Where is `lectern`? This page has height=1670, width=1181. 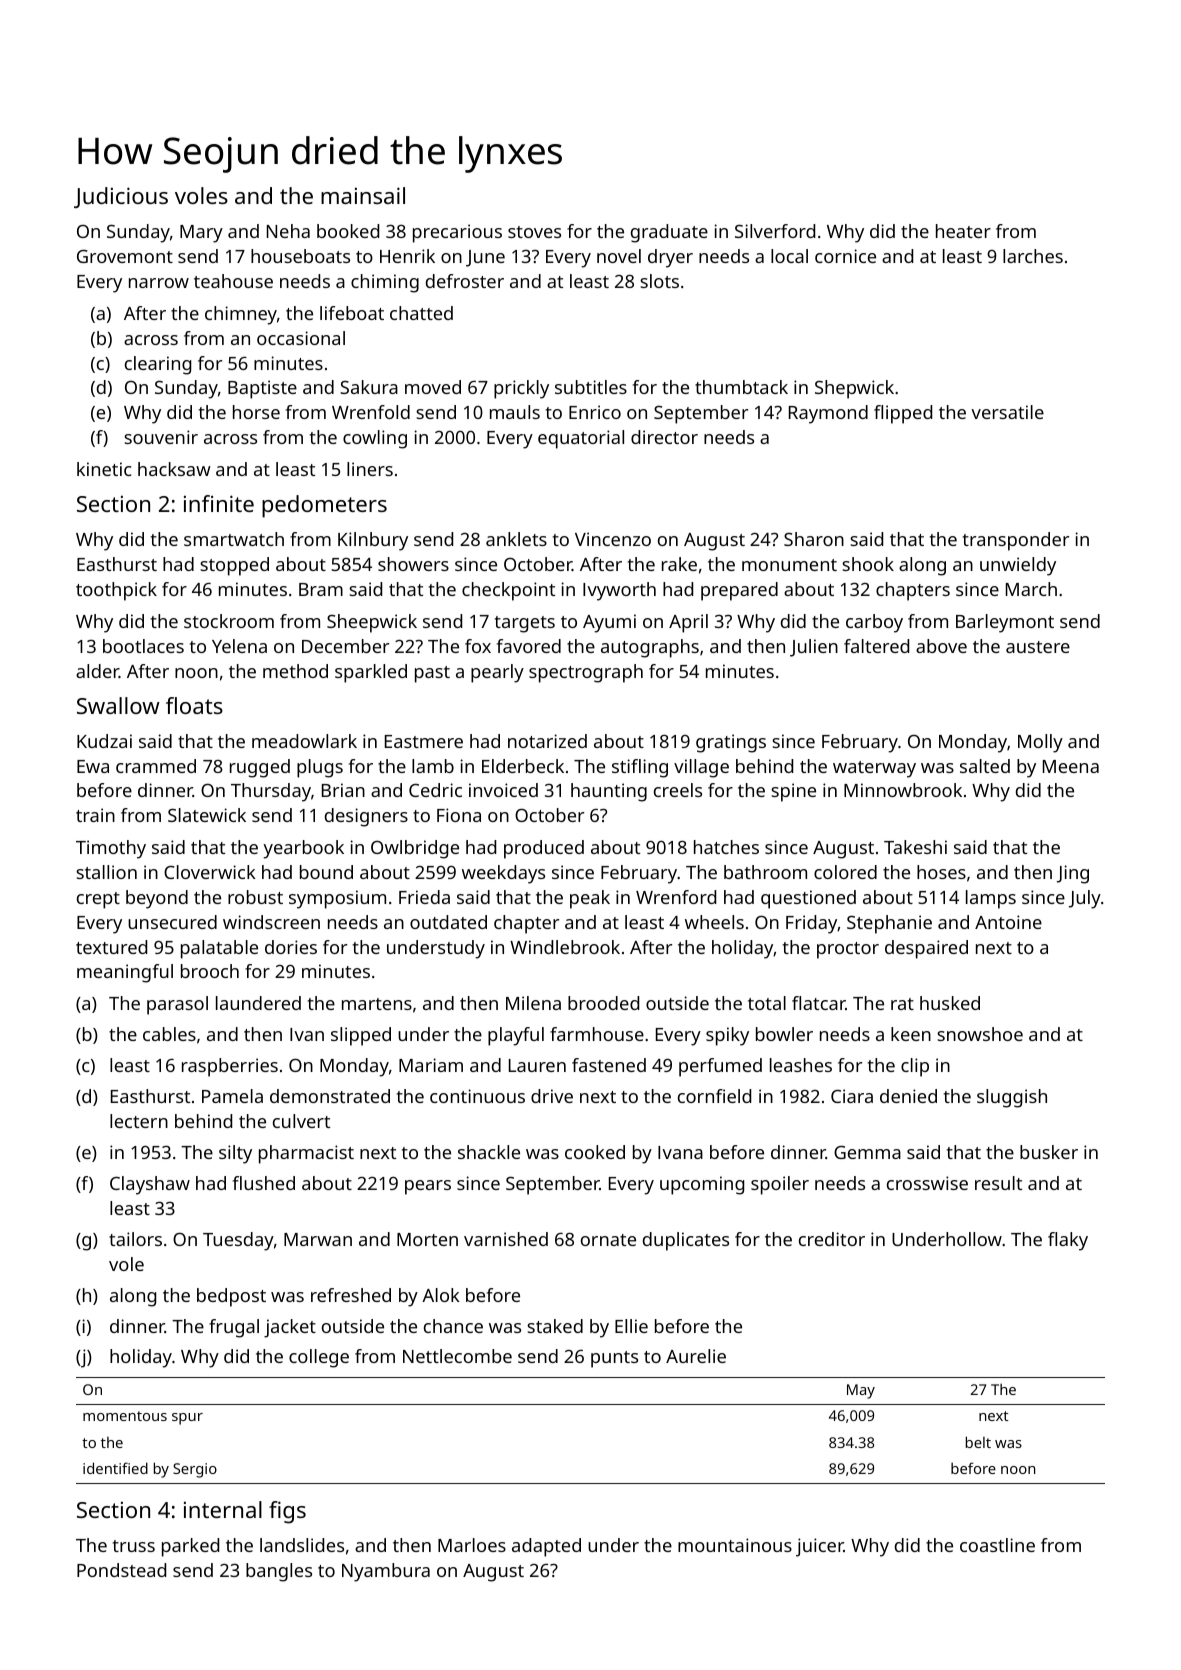 lectern is located at coordinates (139, 1121).
